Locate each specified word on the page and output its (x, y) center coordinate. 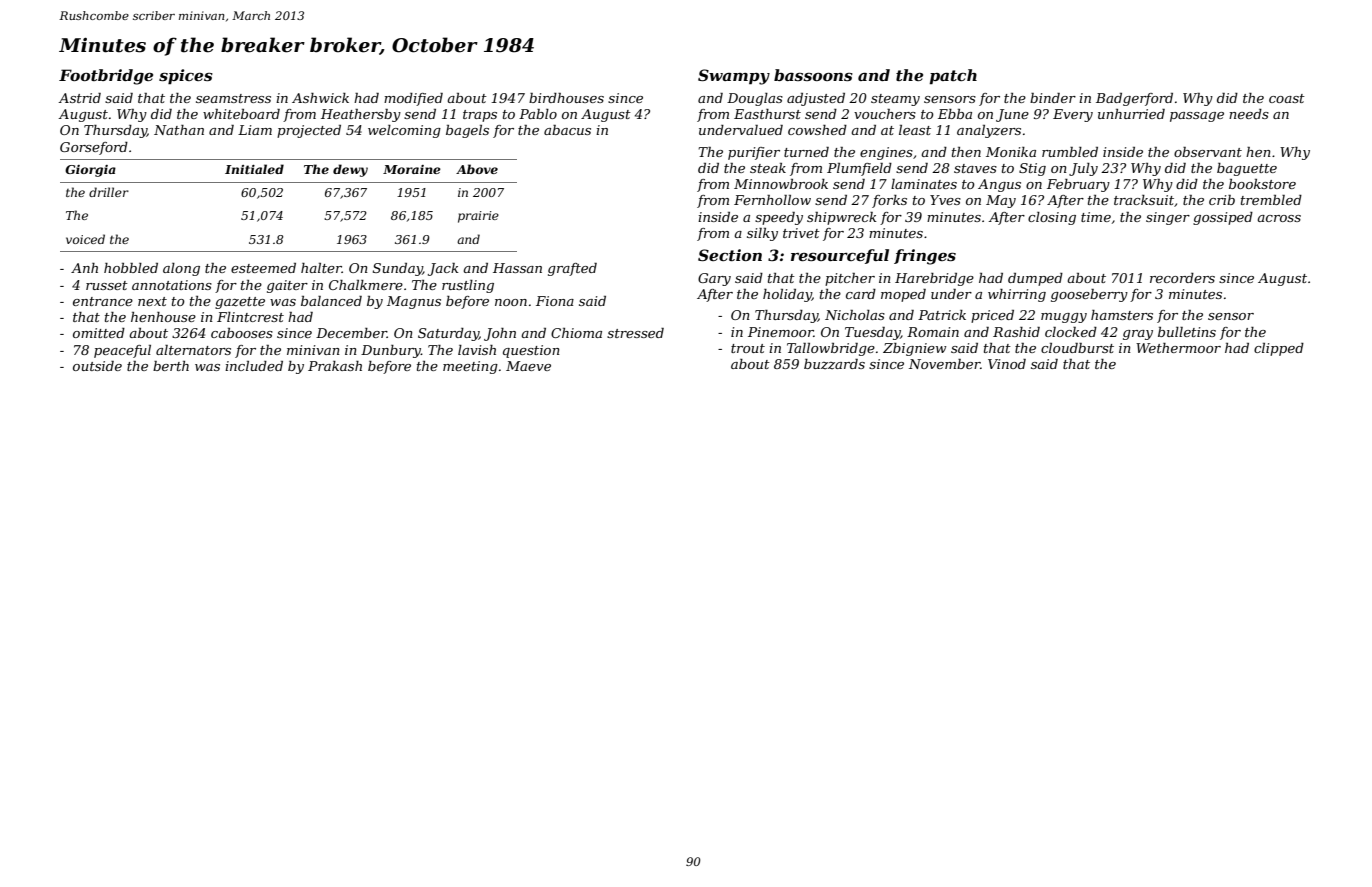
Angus (999, 185)
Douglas (755, 99)
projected (309, 131)
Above (477, 169)
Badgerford (1134, 99)
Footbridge (106, 77)
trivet (801, 233)
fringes (925, 257)
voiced (85, 239)
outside (97, 366)
